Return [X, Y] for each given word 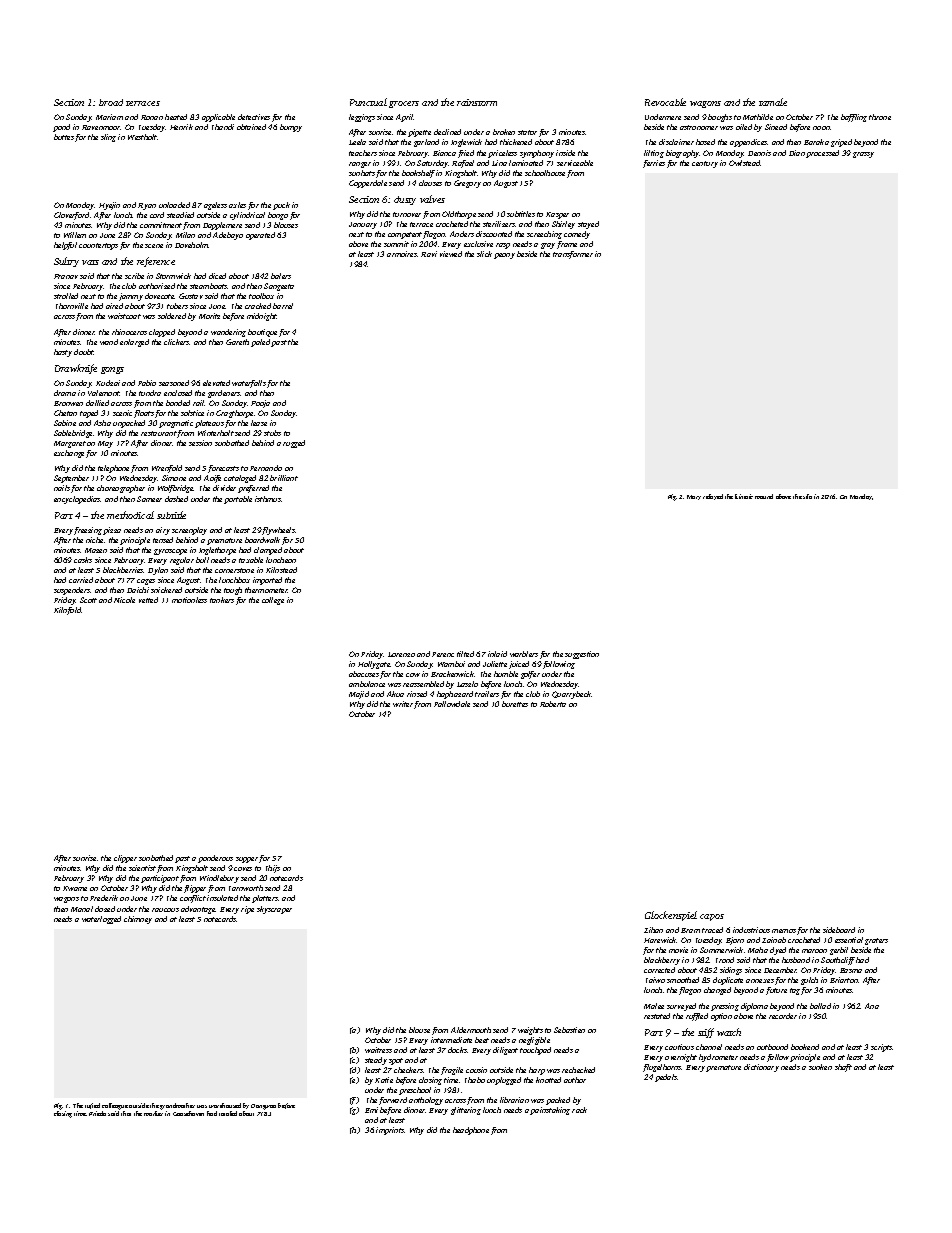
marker [153, 1113]
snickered [166, 590]
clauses [430, 183]
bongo [278, 216]
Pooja [260, 404]
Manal [82, 909]
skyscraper [274, 910]
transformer [573, 255]
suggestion [582, 655]
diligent [505, 1051]
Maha [758, 950]
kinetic [744, 496]
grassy [863, 155]
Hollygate [374, 665]
